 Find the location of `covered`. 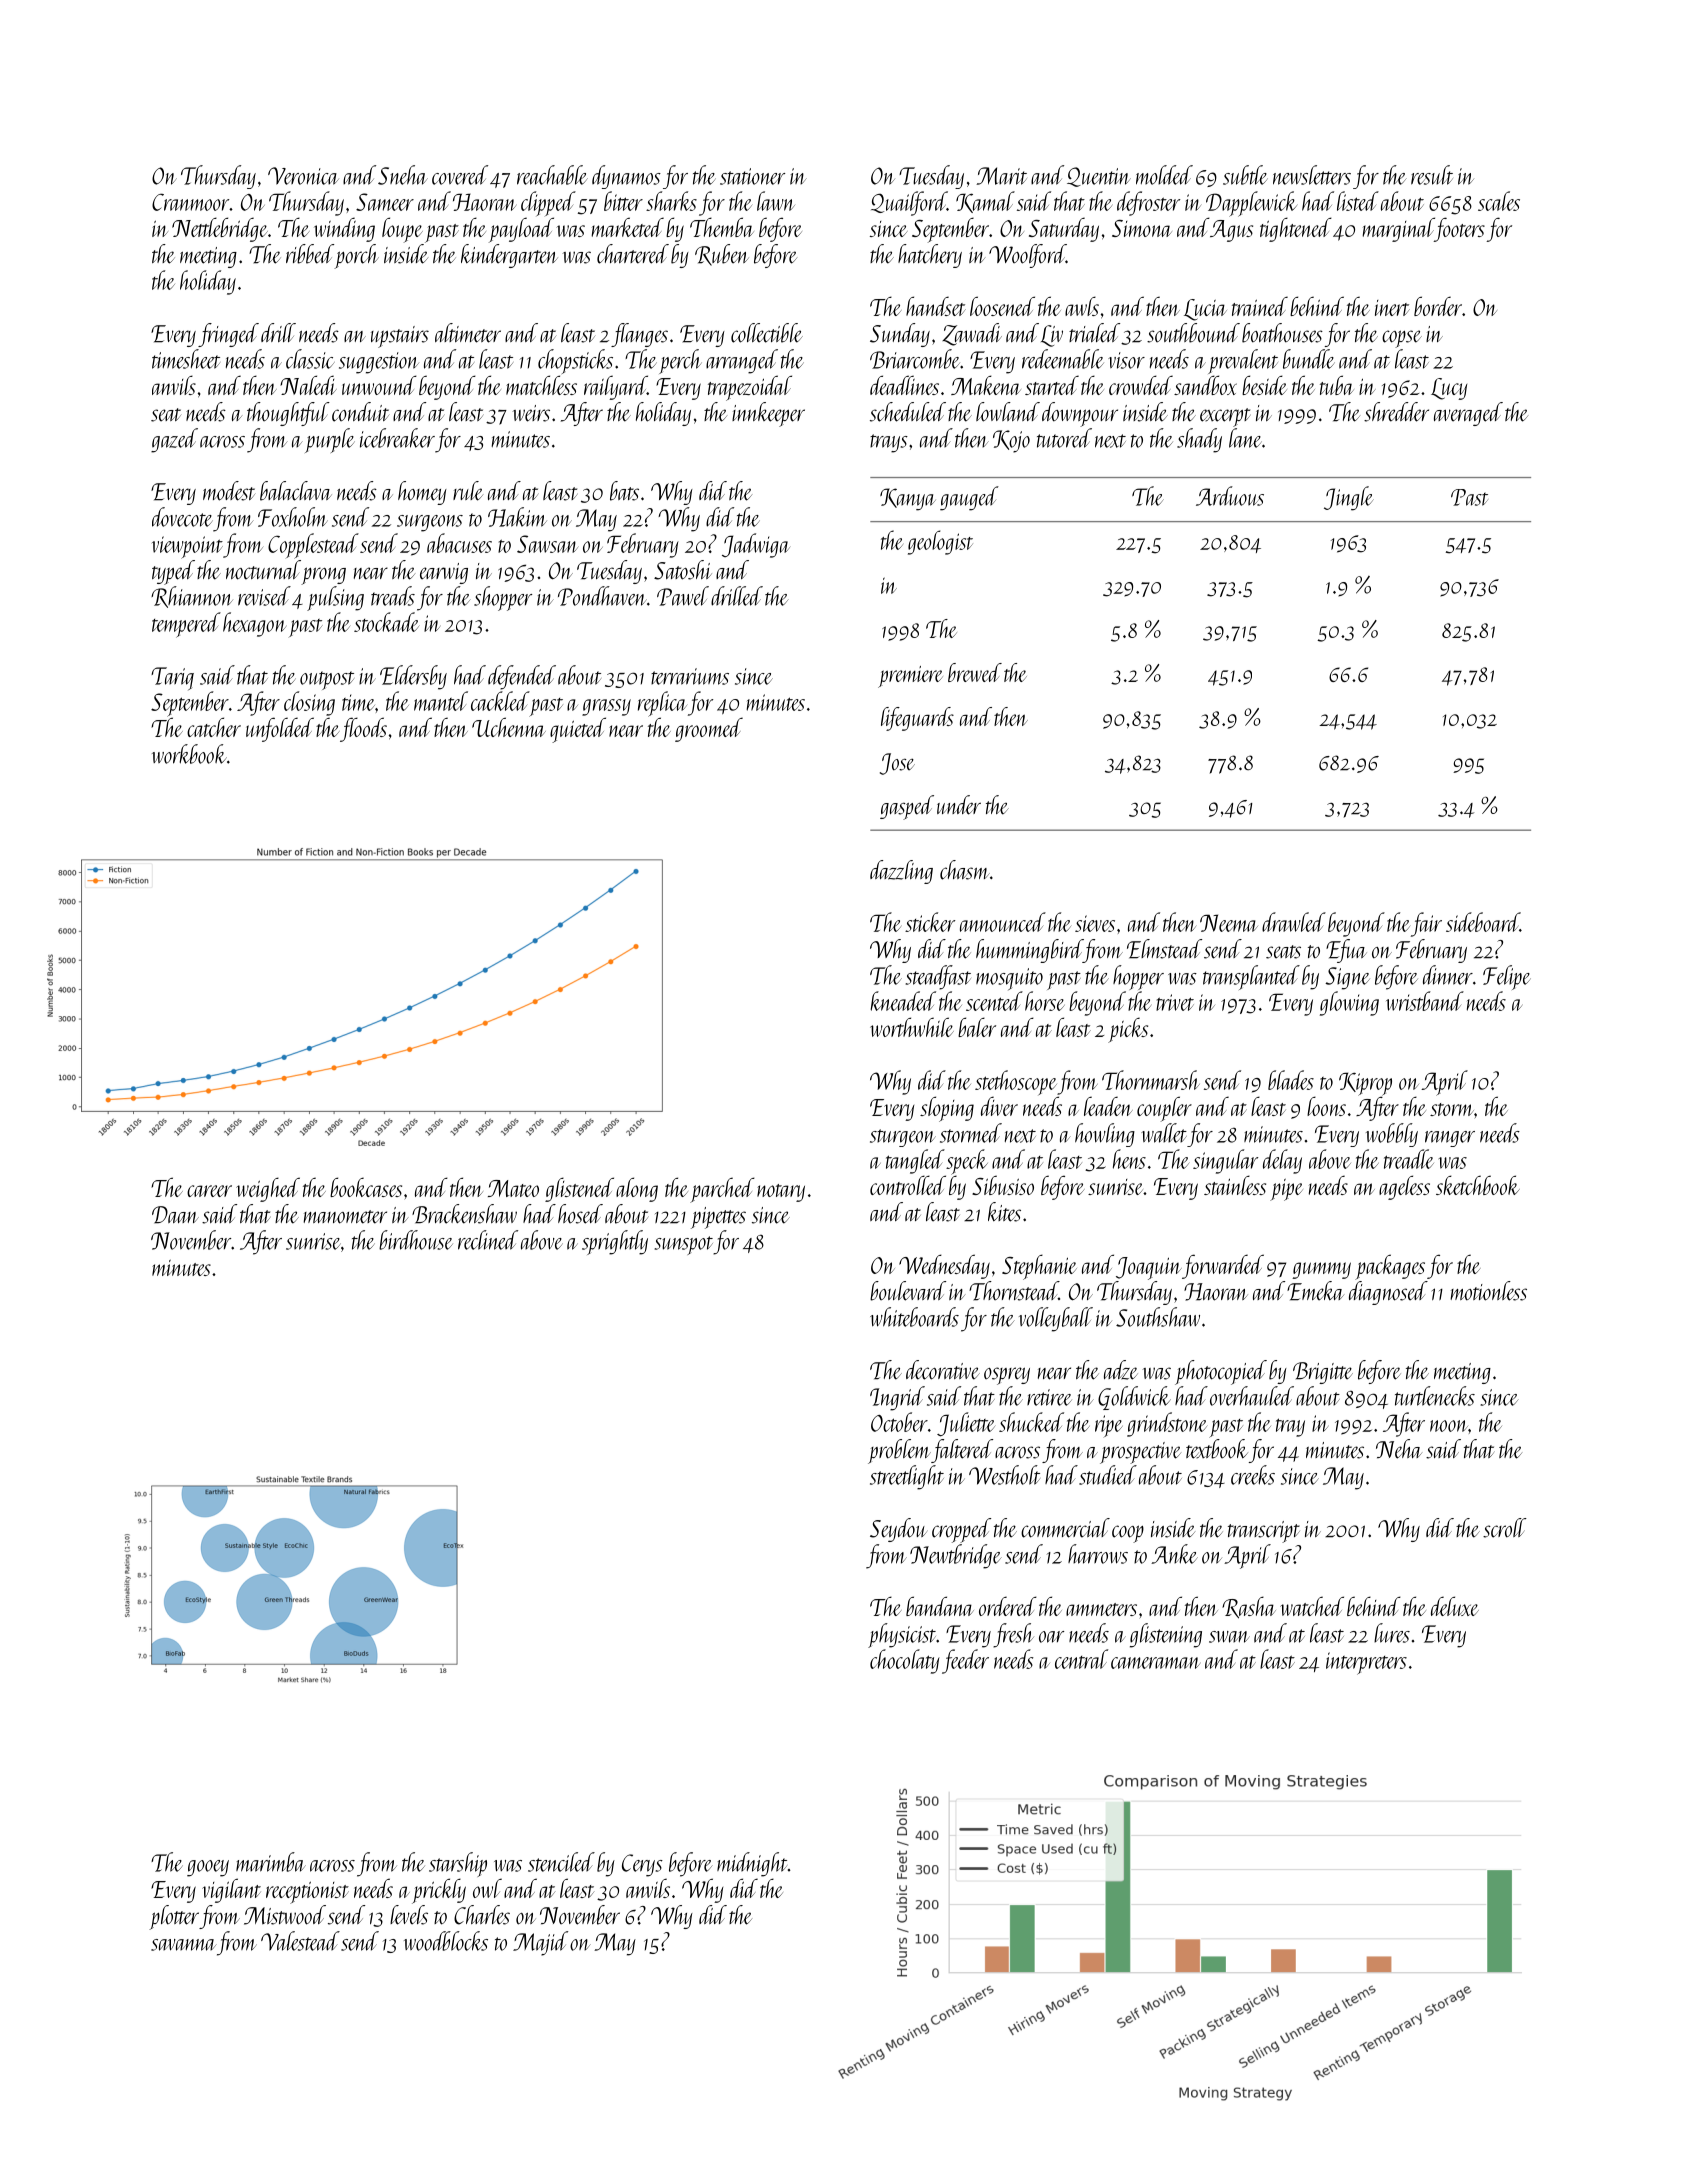

covered is located at coordinates (460, 175).
